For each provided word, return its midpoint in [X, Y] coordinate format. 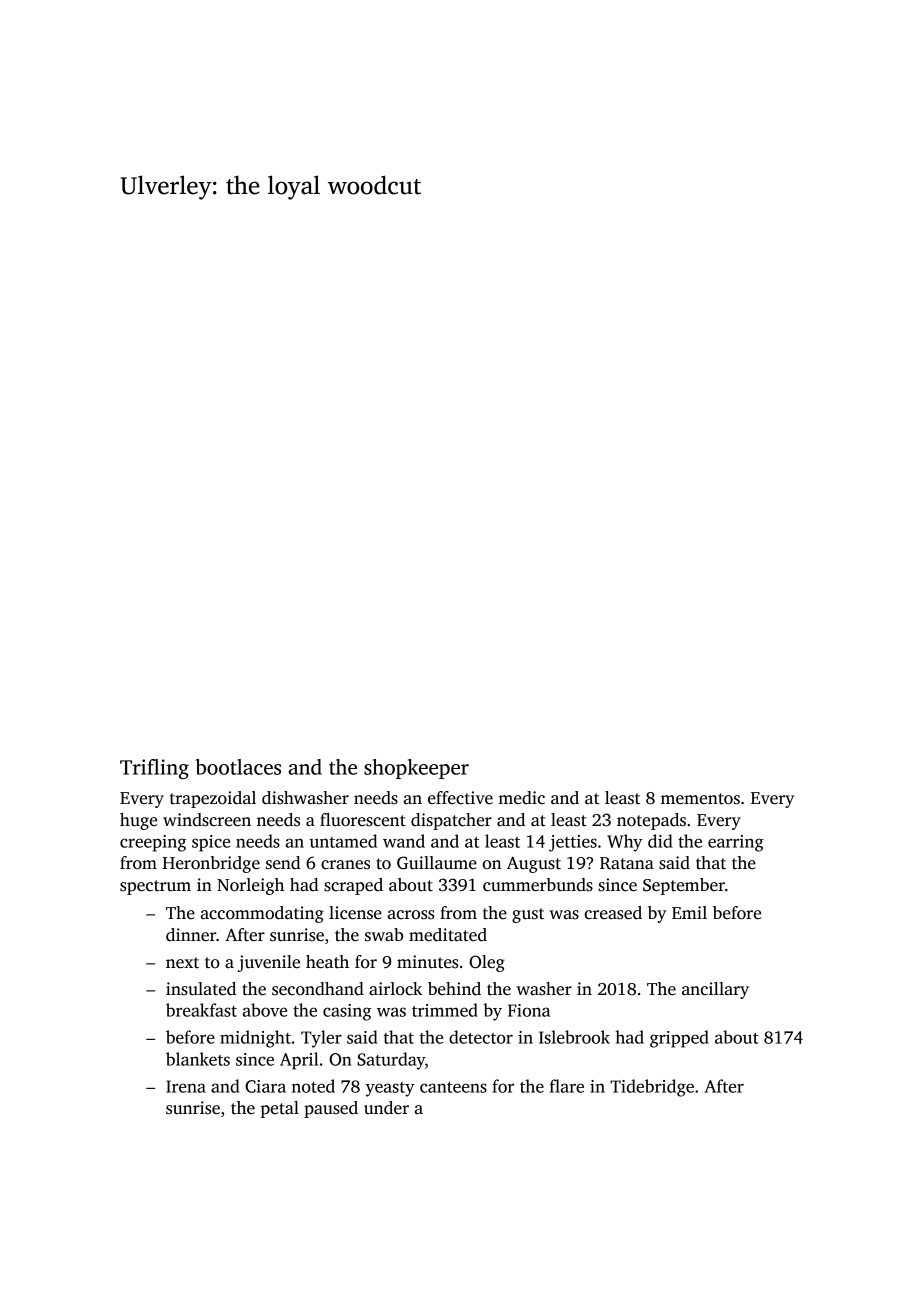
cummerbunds [538, 885]
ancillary [715, 990]
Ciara [265, 1086]
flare [567, 1086]
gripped [679, 1039]
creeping [153, 843]
